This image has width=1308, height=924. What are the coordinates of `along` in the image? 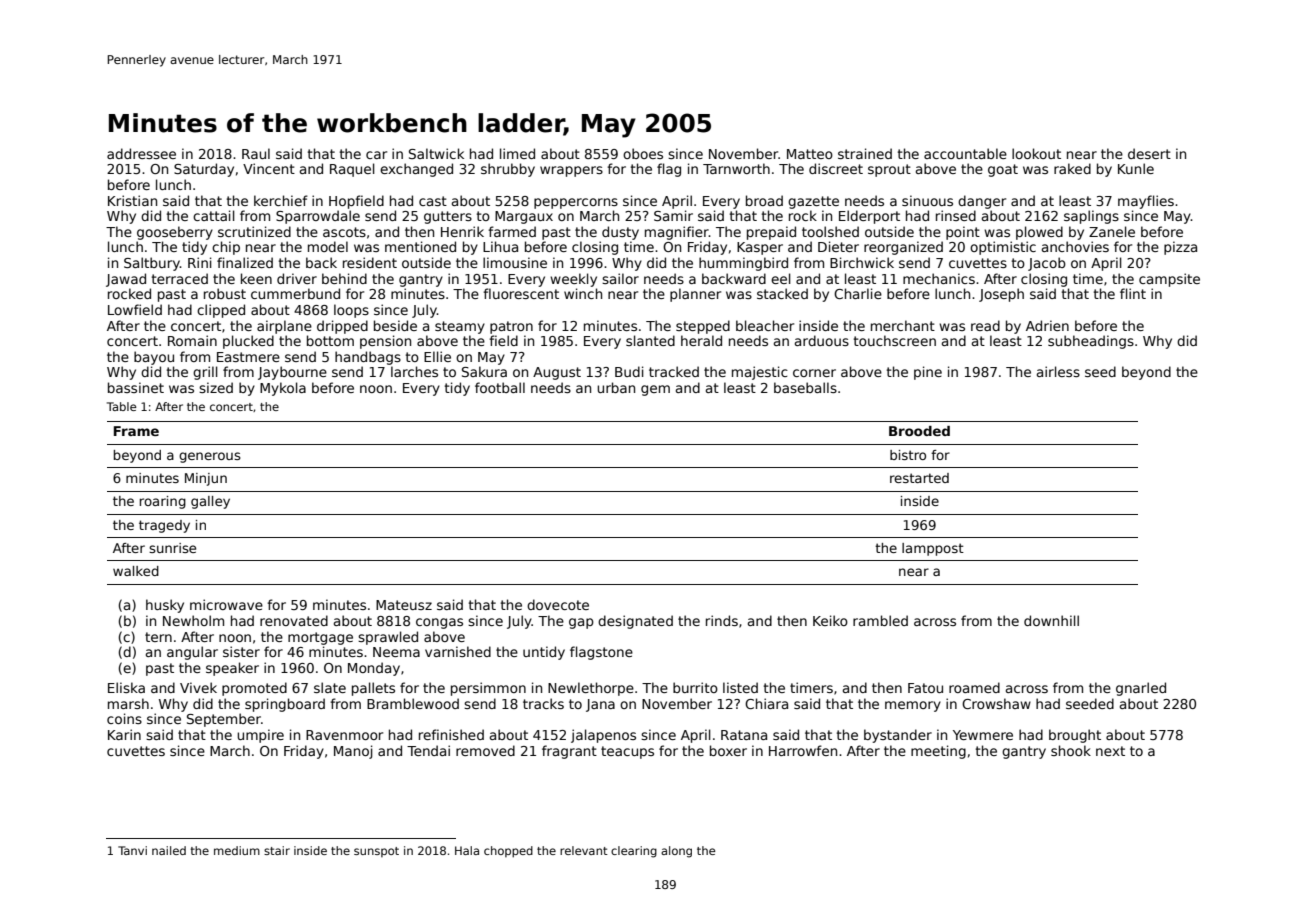 It's located at (676, 852).
